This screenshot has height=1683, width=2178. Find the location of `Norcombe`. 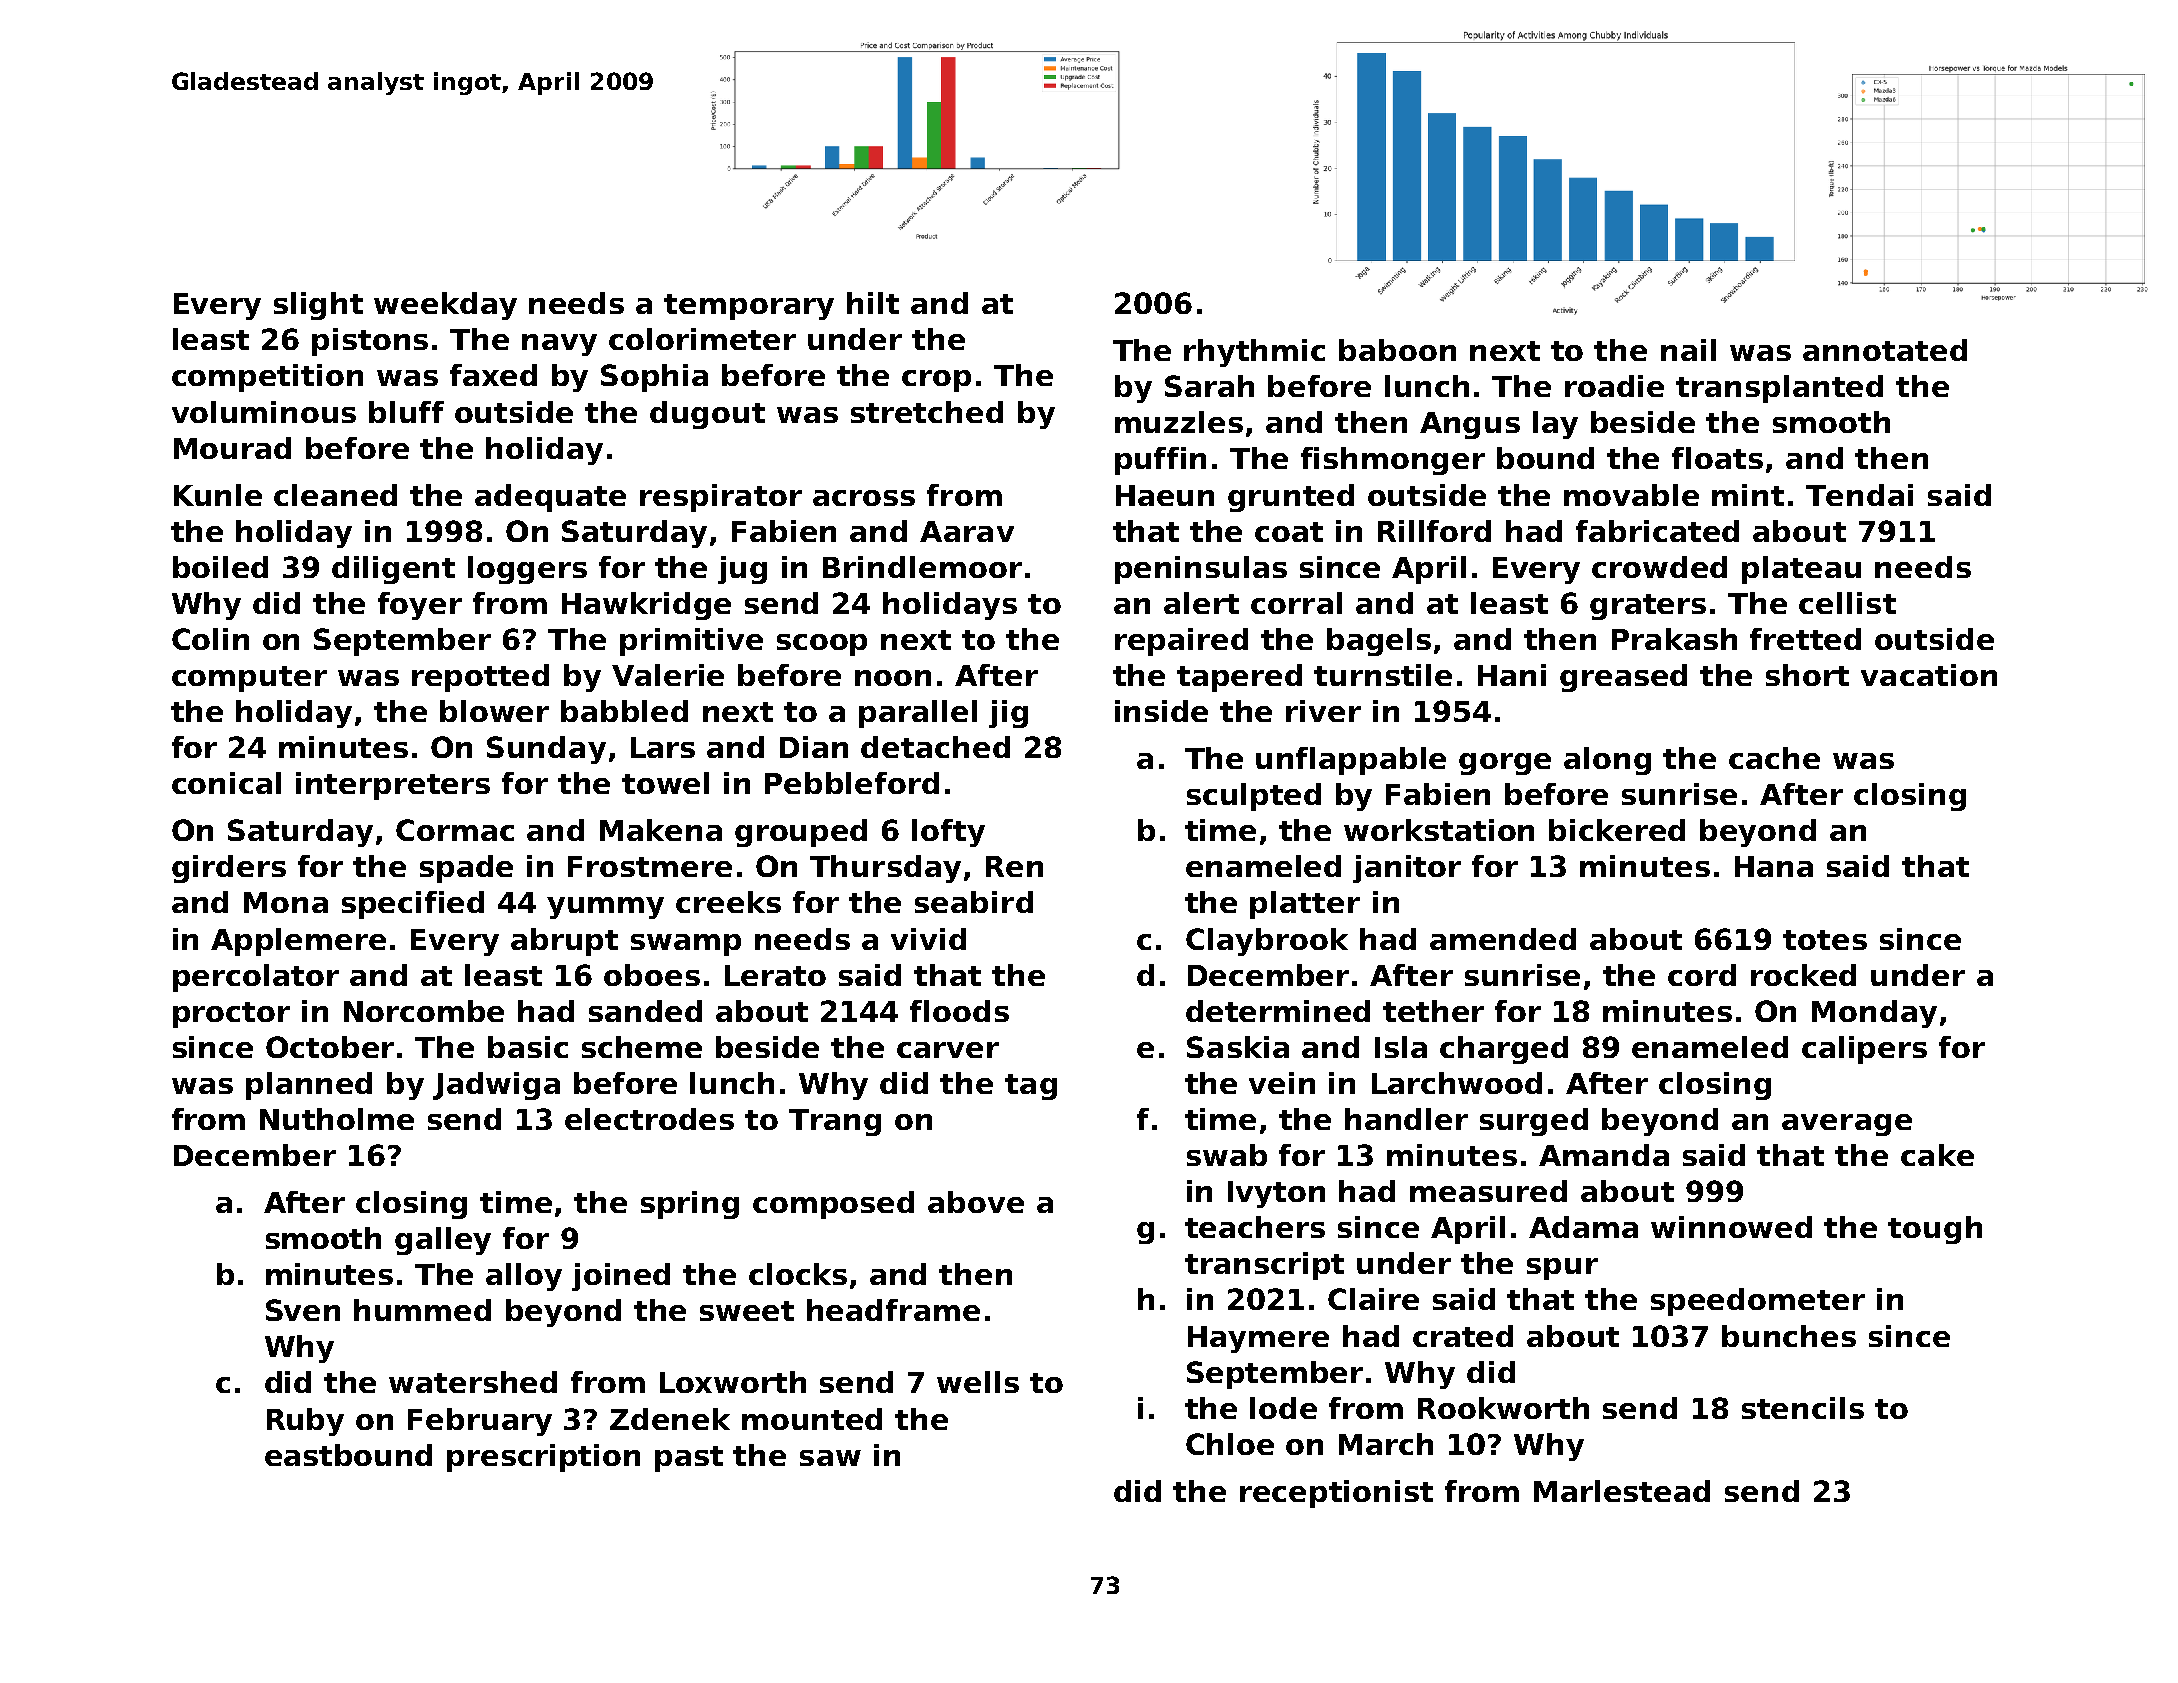

Norcombe is located at coordinates (424, 1011).
